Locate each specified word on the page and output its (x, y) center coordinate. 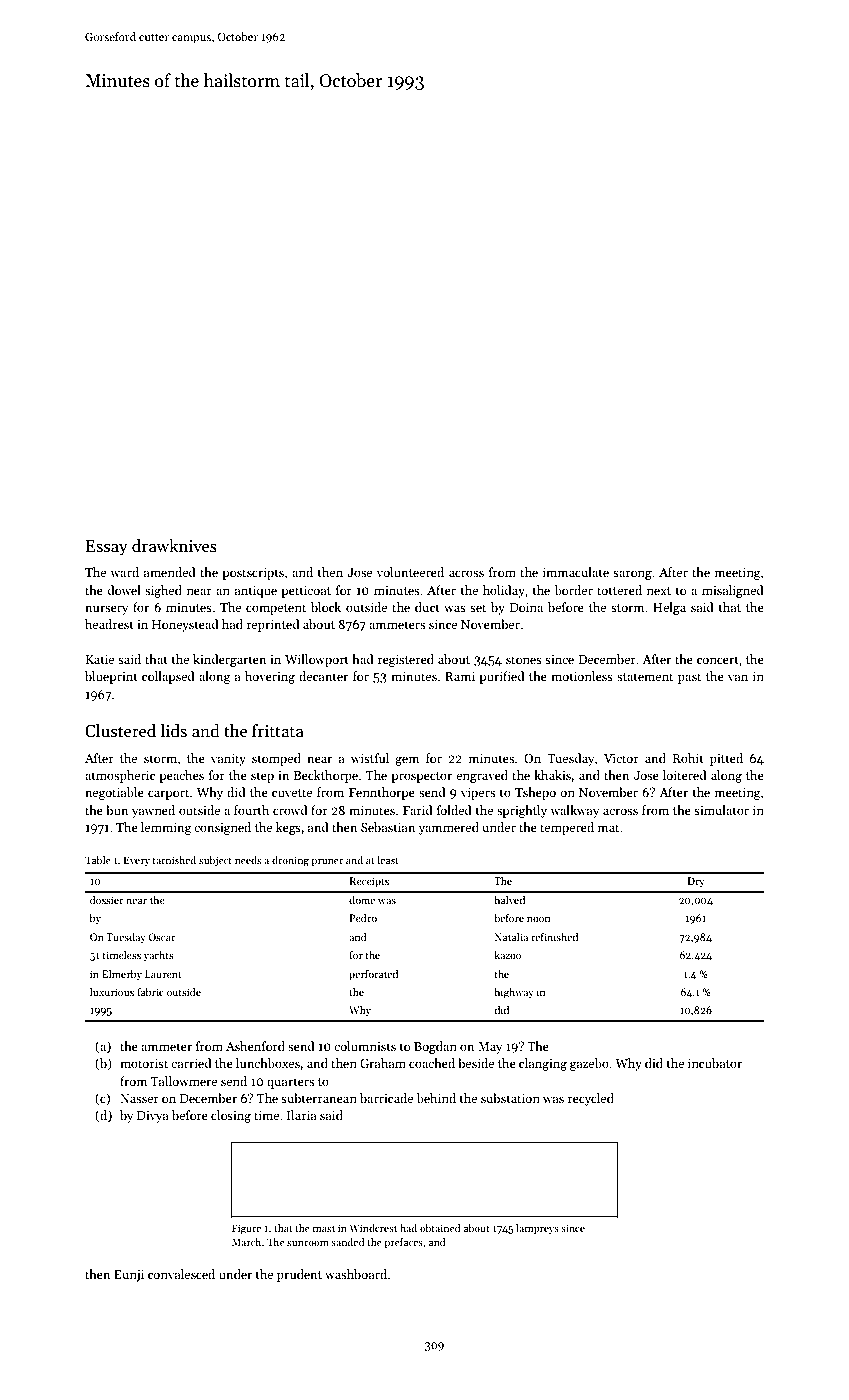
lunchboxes (268, 1063)
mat (608, 828)
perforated (373, 975)
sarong (632, 575)
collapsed (168, 677)
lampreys (537, 1229)
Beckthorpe (326, 776)
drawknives (174, 546)
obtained (440, 1228)
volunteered (410, 572)
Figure (246, 1229)
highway (514, 993)
